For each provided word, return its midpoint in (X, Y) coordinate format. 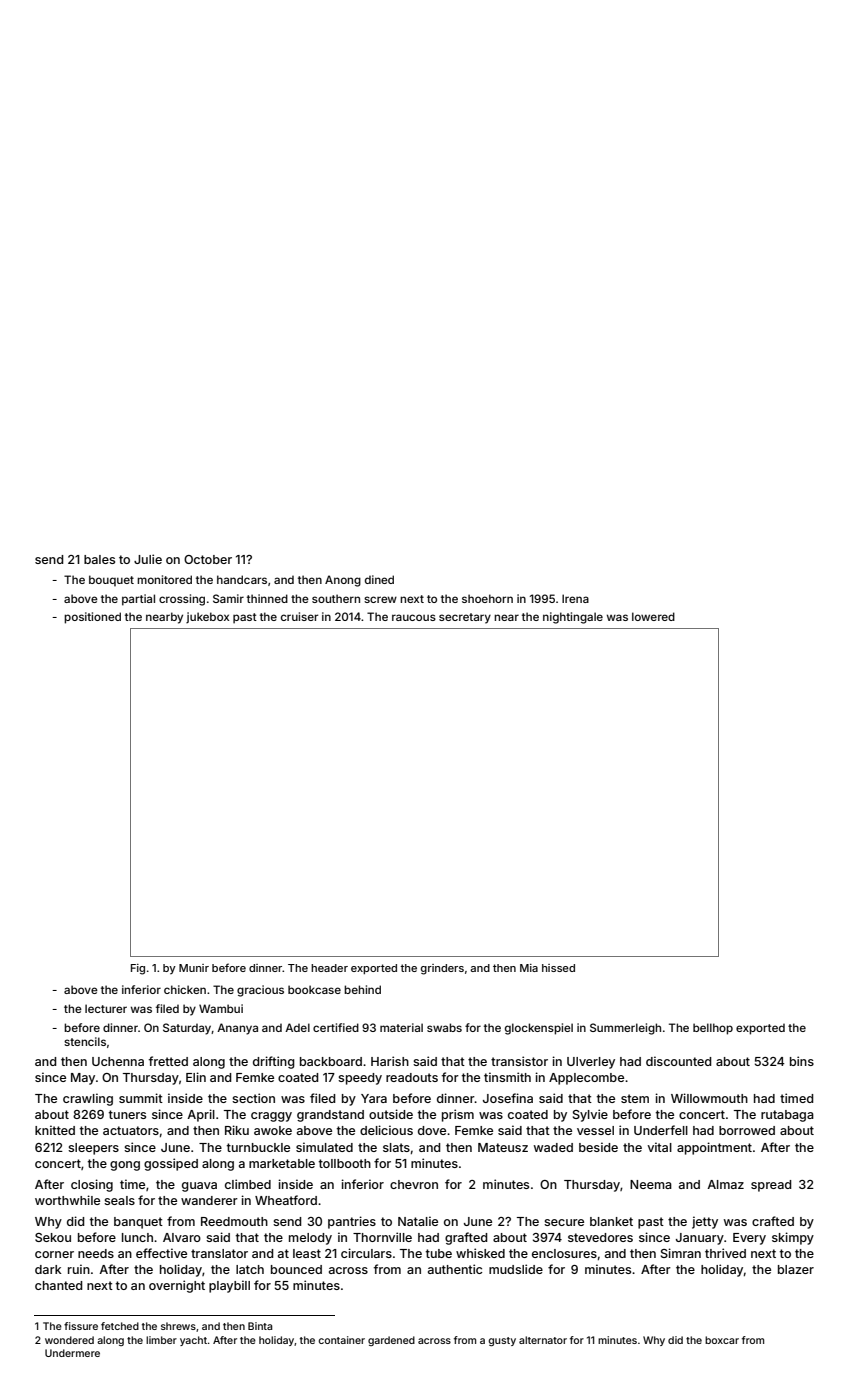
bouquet (111, 580)
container (342, 1340)
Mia (529, 968)
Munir (194, 968)
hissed (558, 968)
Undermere (72, 1353)
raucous (414, 617)
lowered (653, 616)
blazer (796, 1269)
